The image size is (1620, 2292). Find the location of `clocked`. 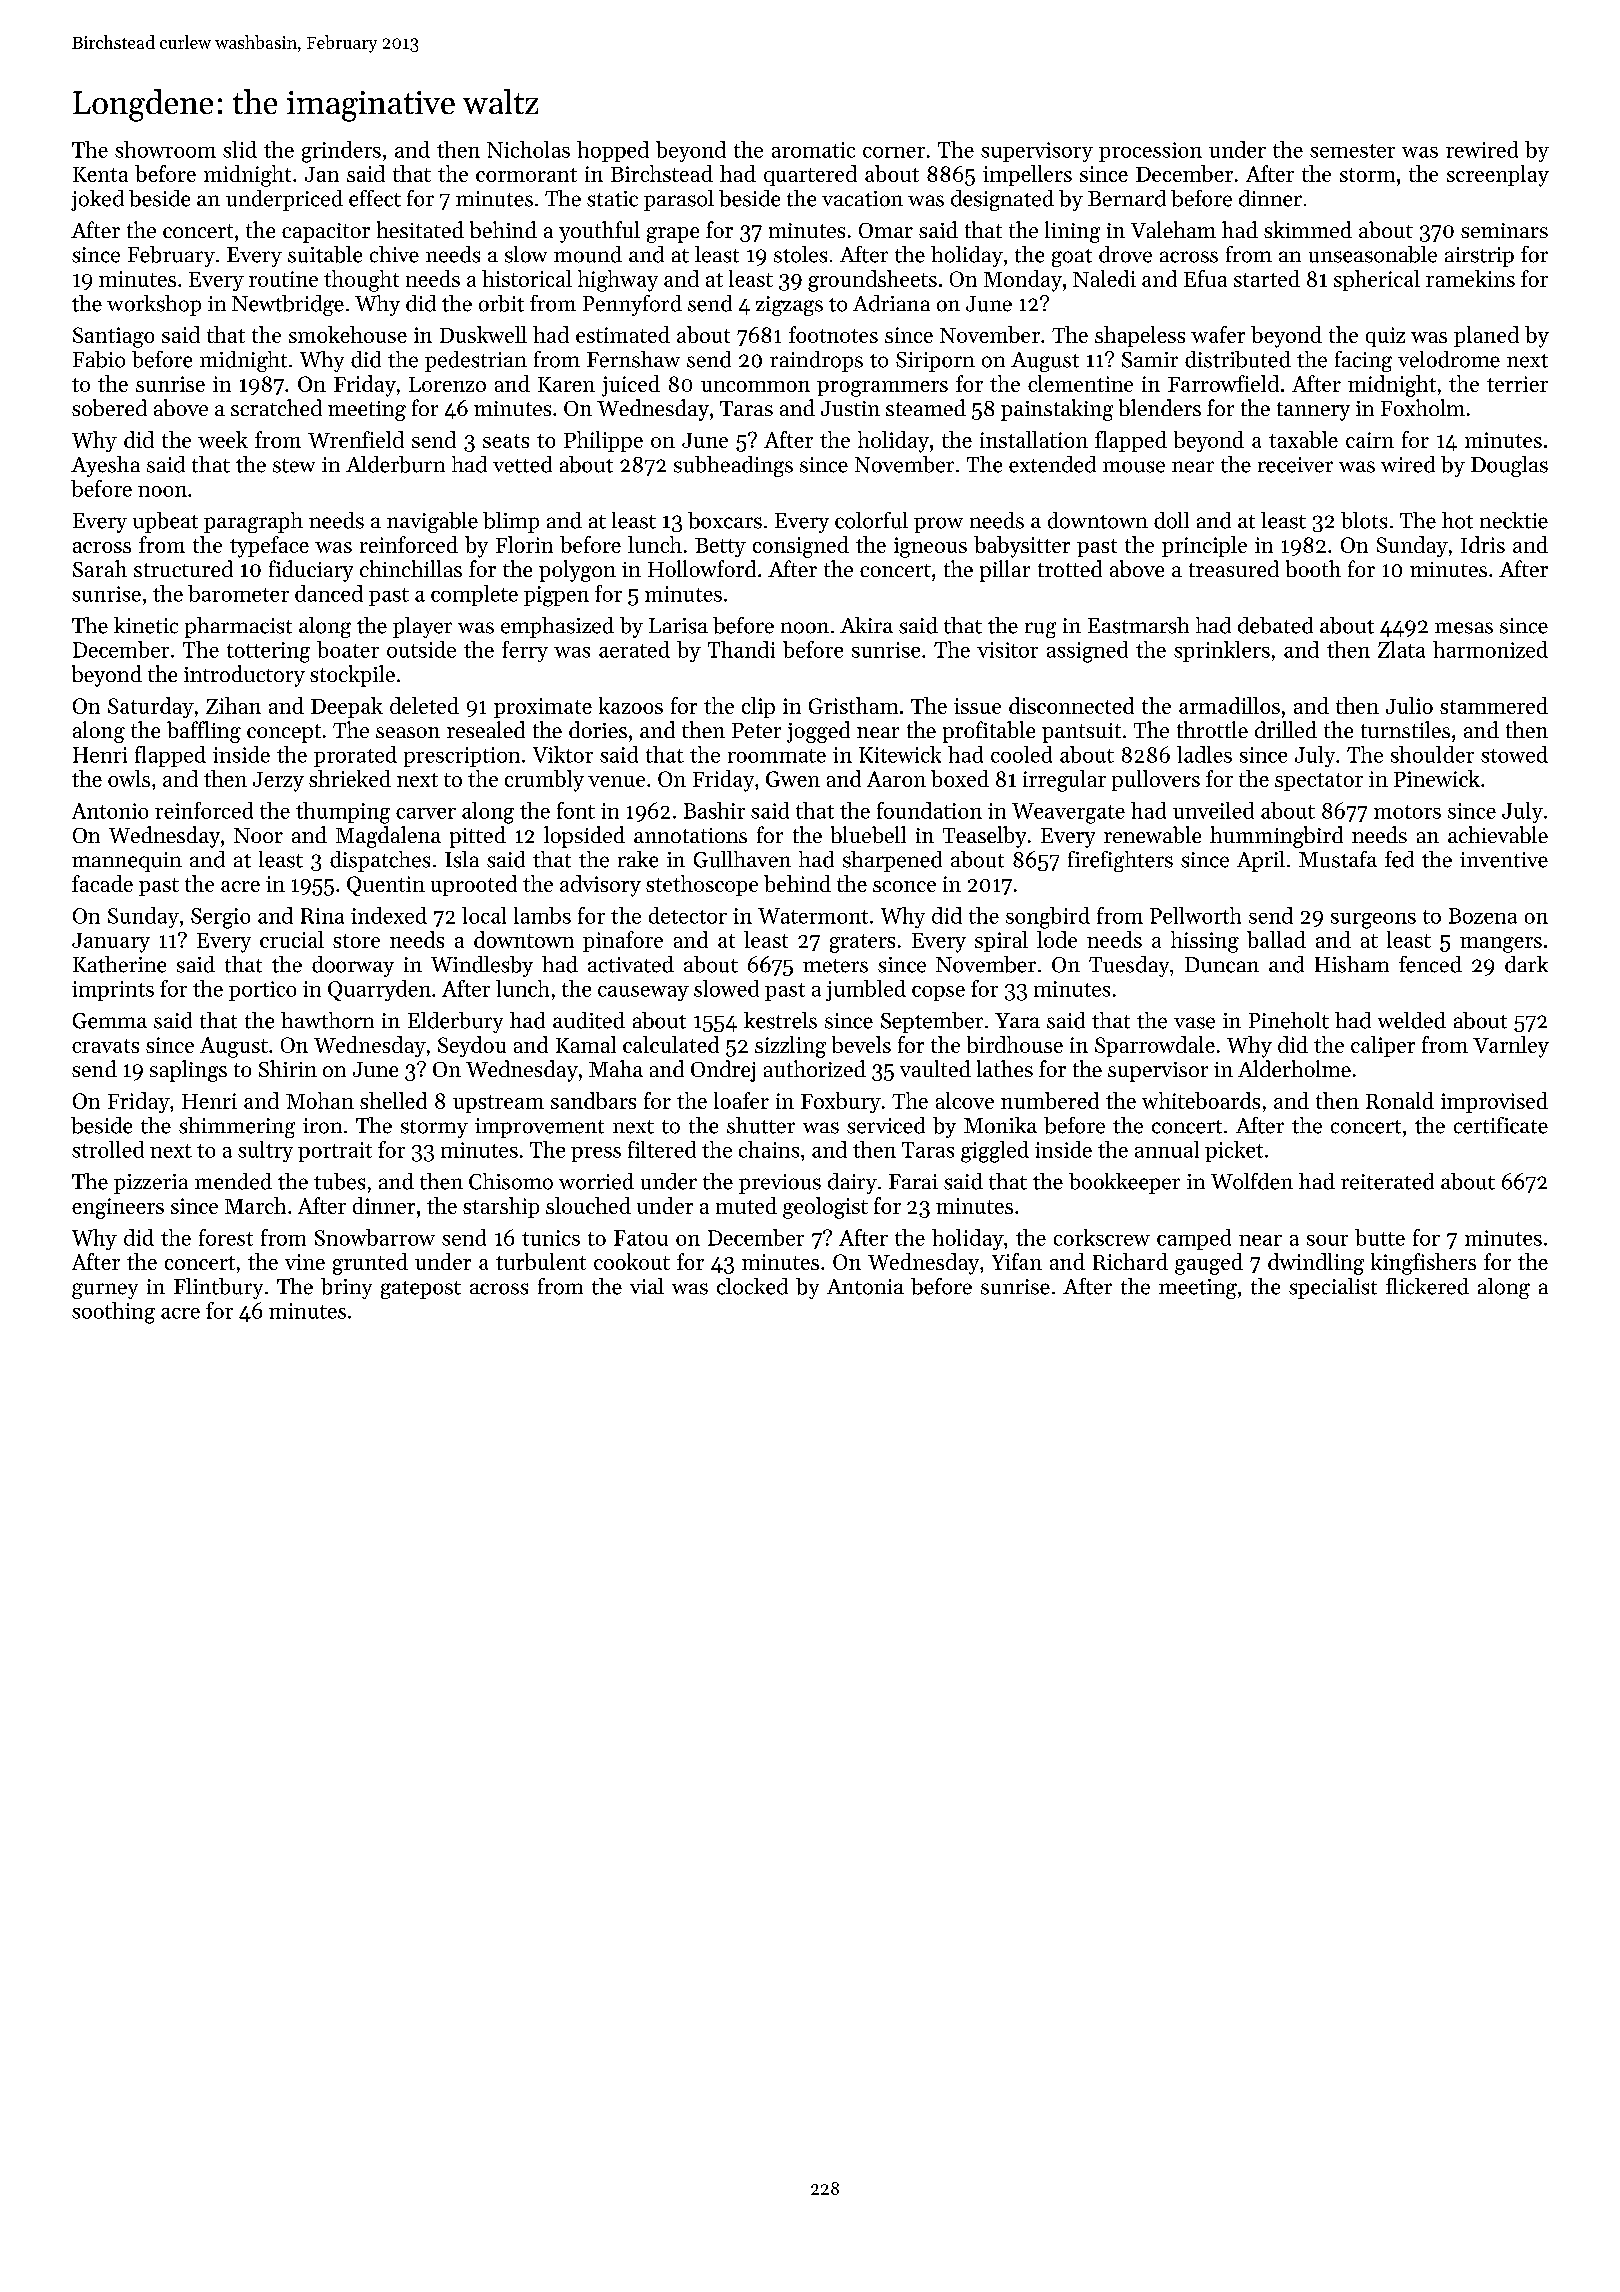

clocked is located at coordinates (752, 1286).
